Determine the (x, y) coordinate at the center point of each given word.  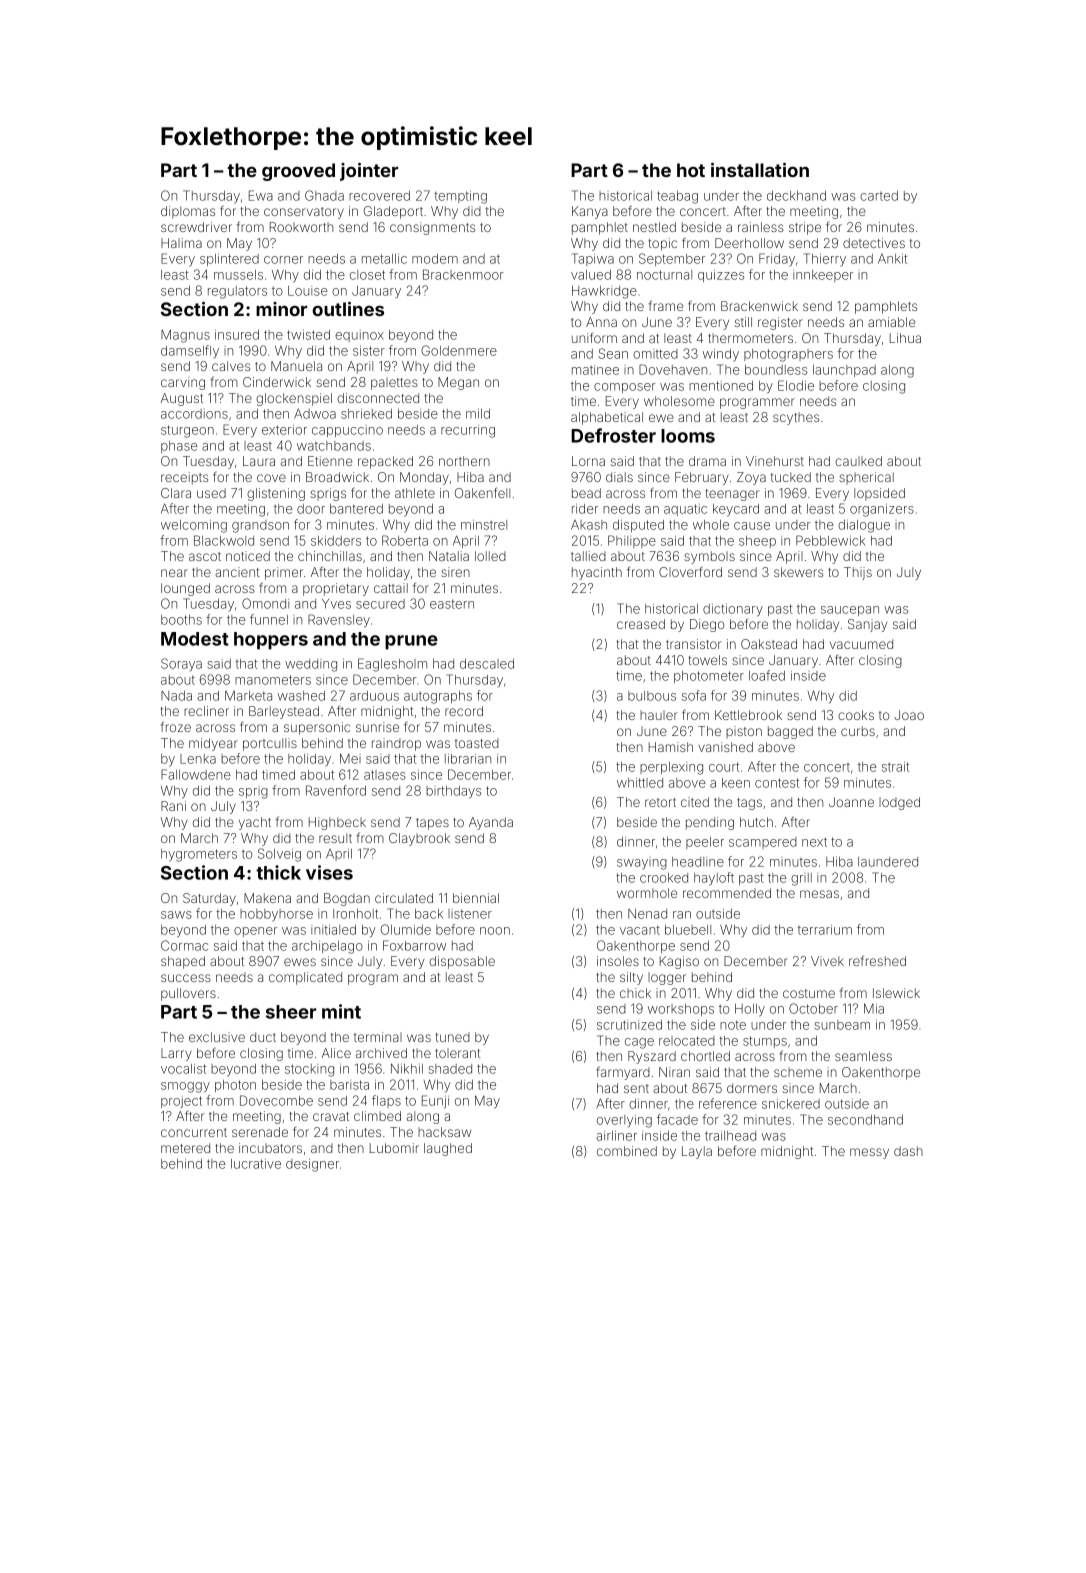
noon (495, 931)
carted (879, 196)
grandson (260, 526)
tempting (460, 197)
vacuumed (861, 644)
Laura (259, 461)
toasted (477, 743)
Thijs (858, 573)
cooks (856, 715)
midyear (213, 744)
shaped (183, 962)
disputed (638, 526)
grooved (298, 172)
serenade (260, 1132)
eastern (452, 604)
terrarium (825, 930)
